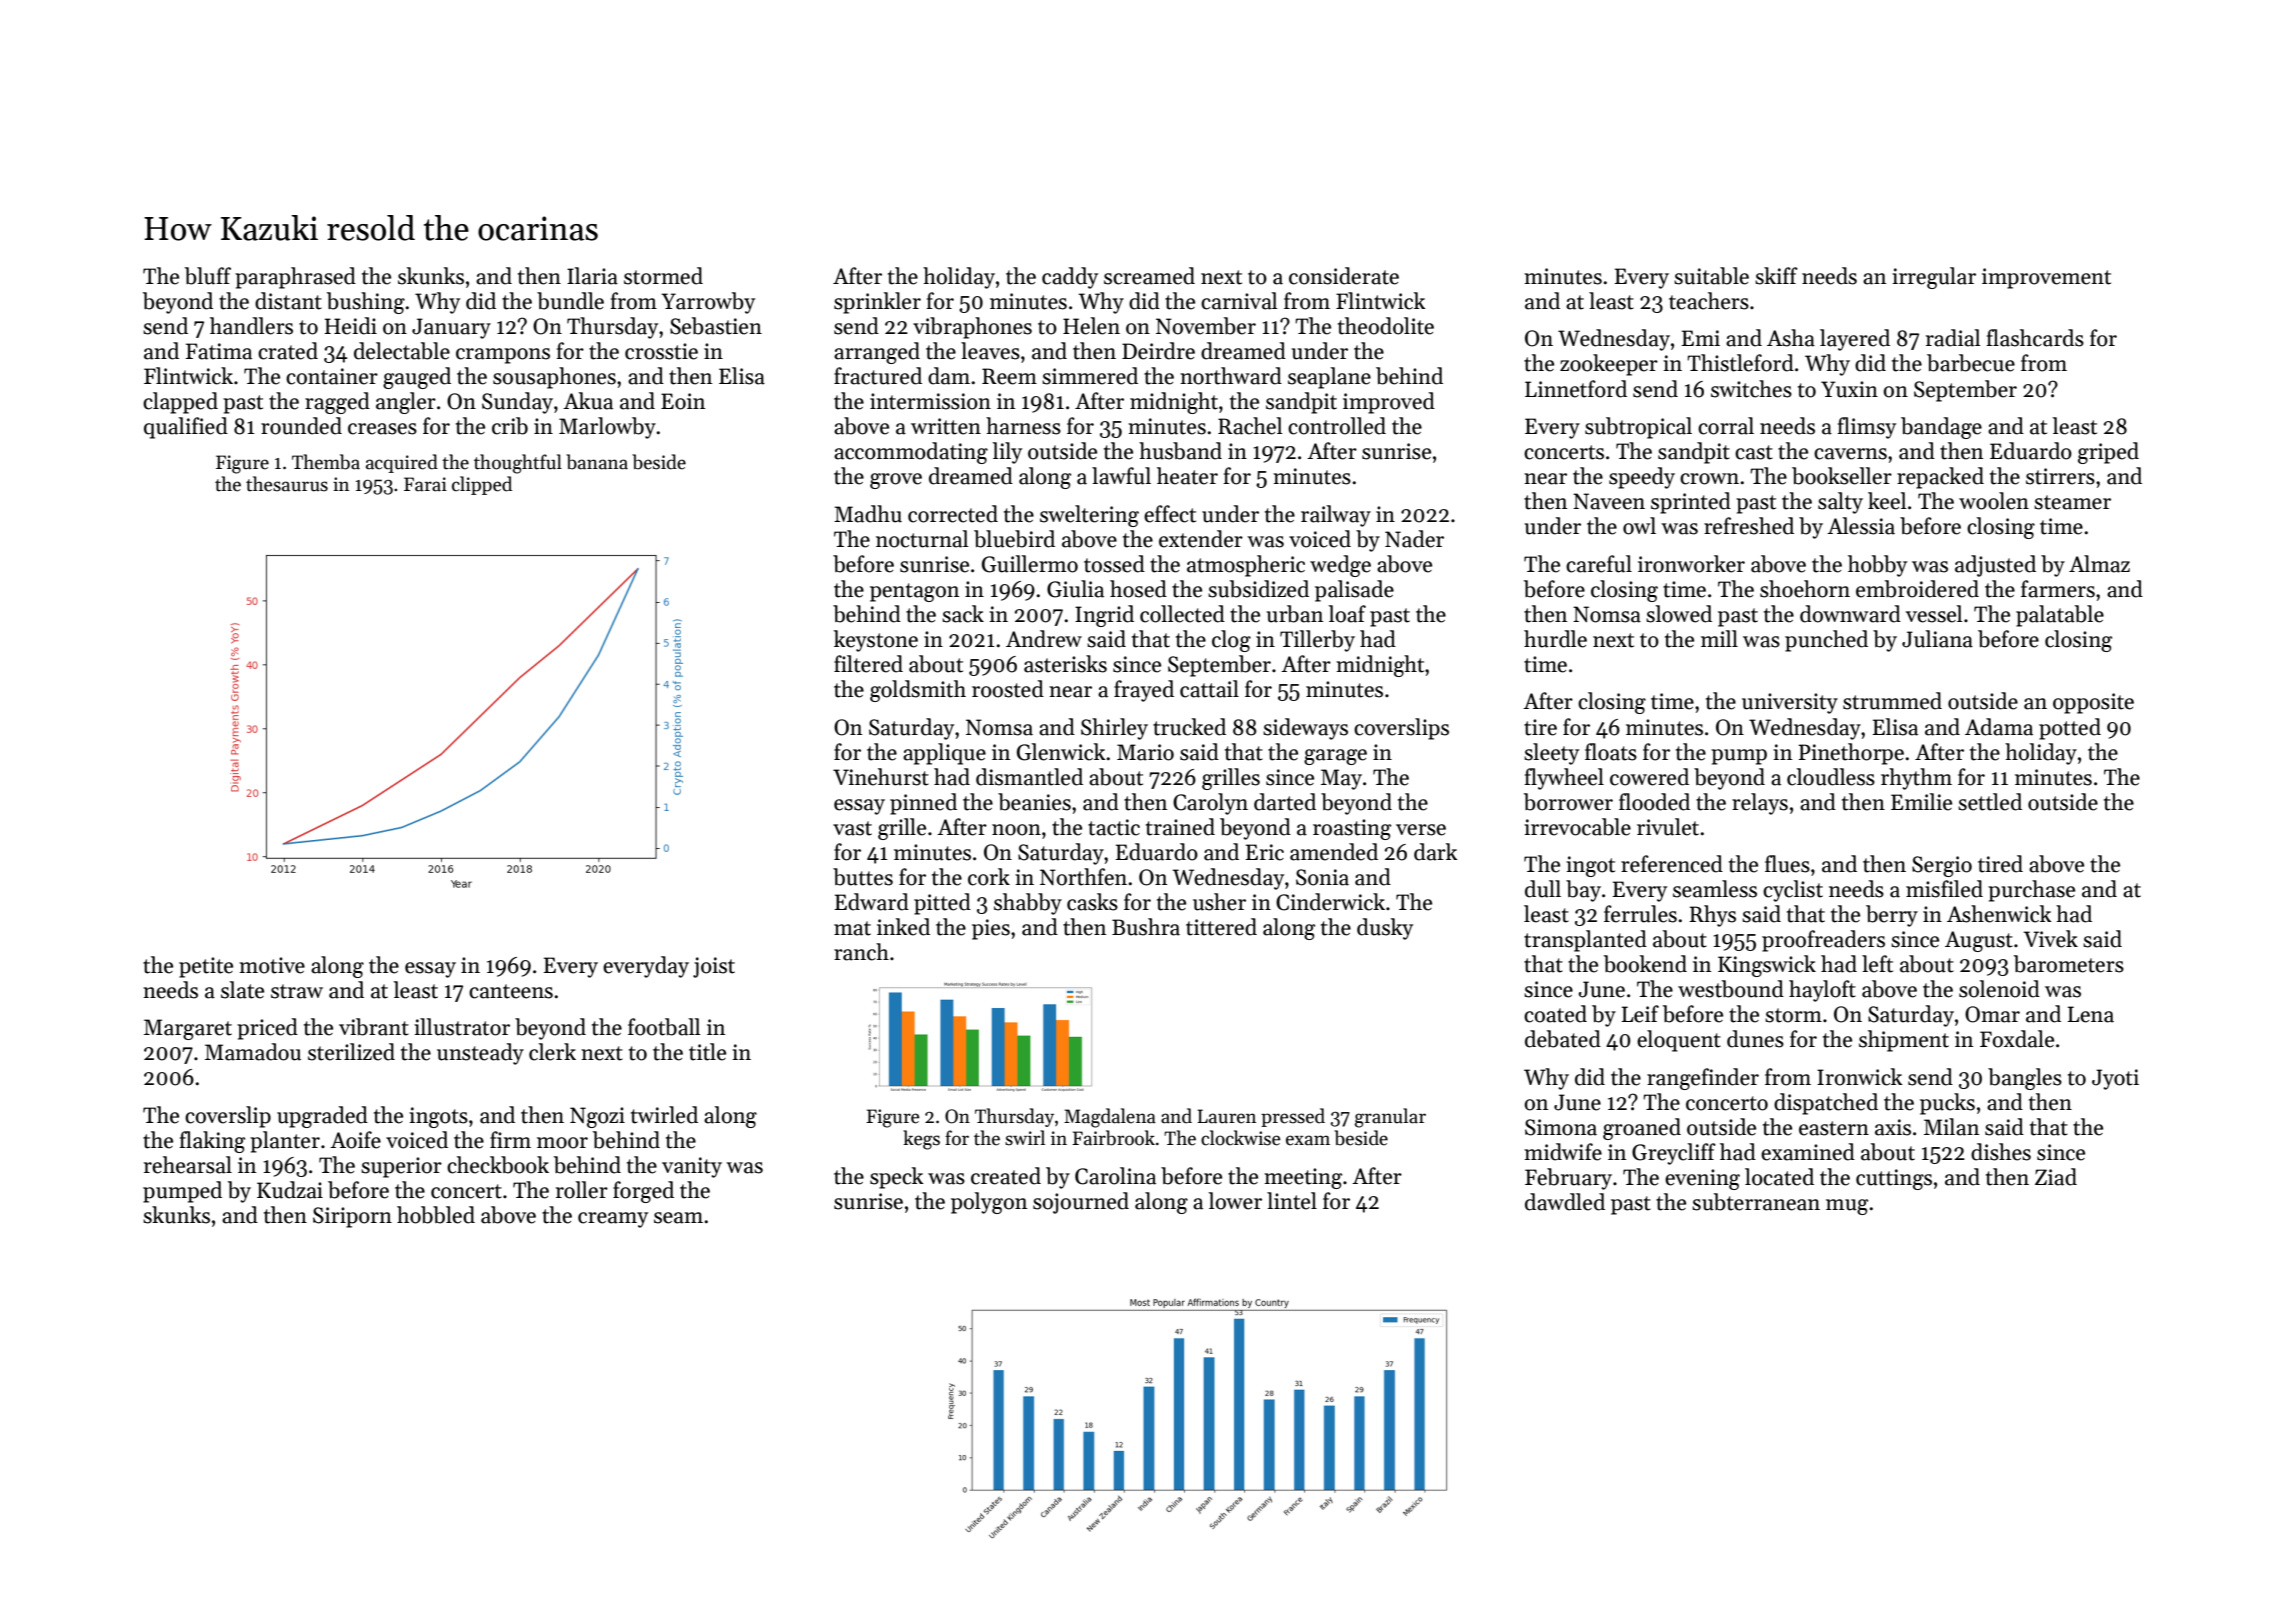 Image resolution: width=2292 pixels, height=1620 pixels. Describe the element at coordinates (1292, 1201) in the page. I see `lintel` at that location.
